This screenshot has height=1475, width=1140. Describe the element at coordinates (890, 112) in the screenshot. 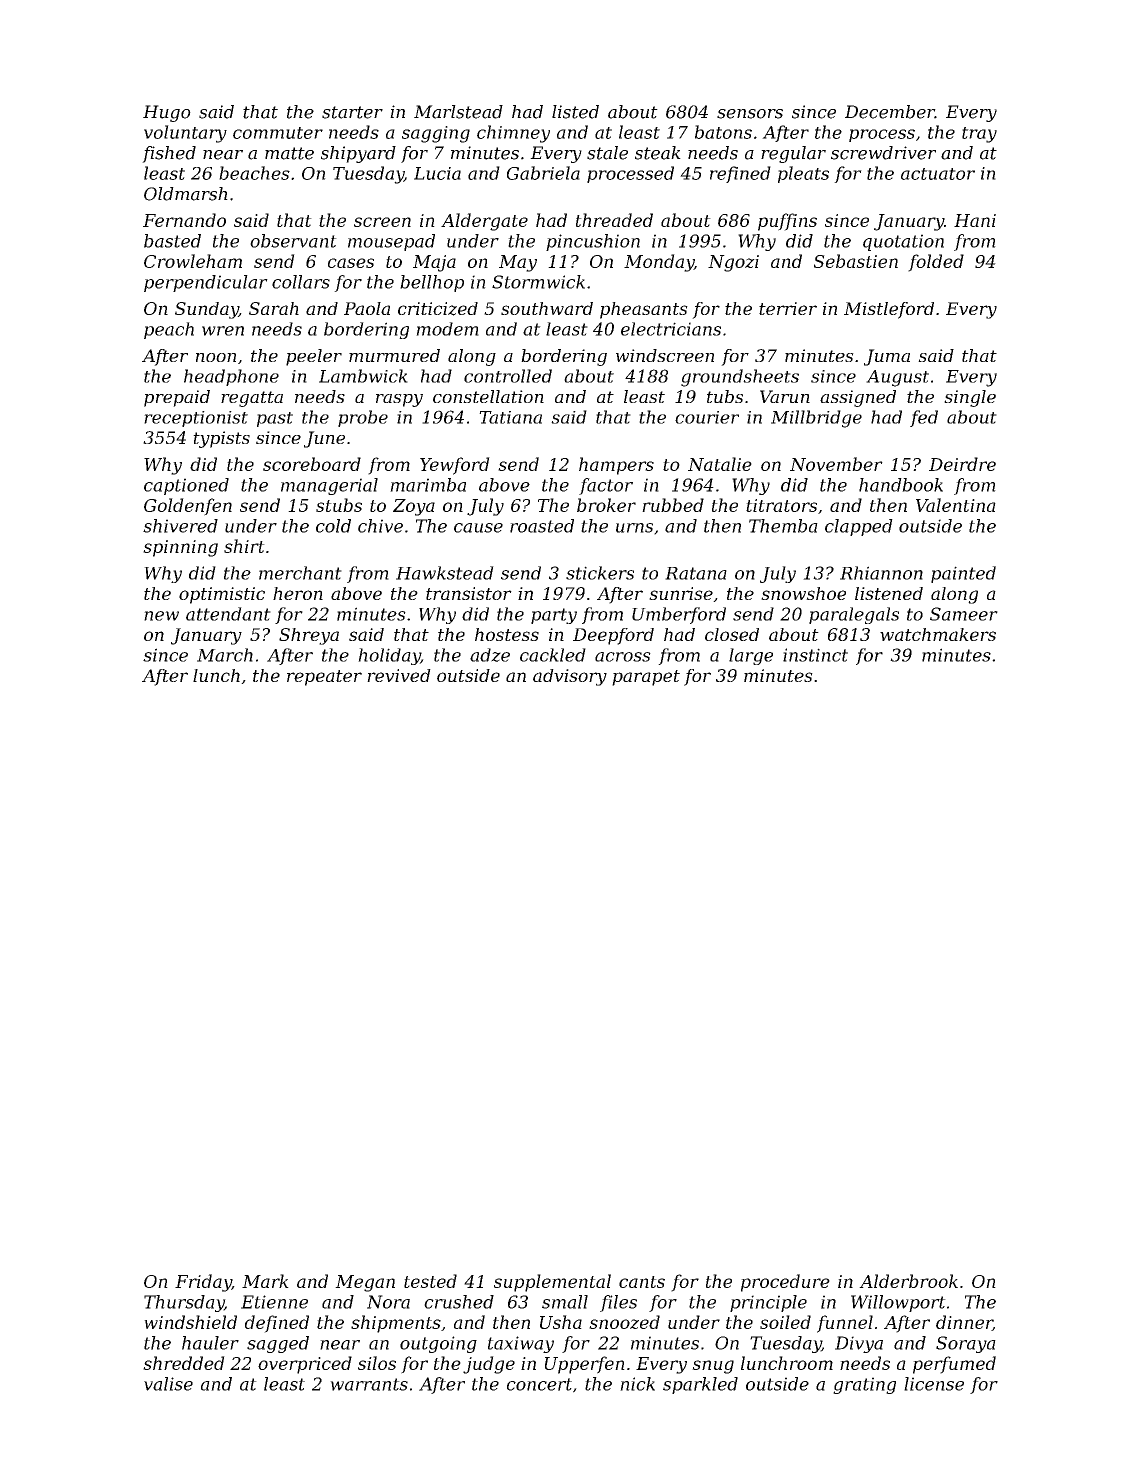

I see `December` at that location.
